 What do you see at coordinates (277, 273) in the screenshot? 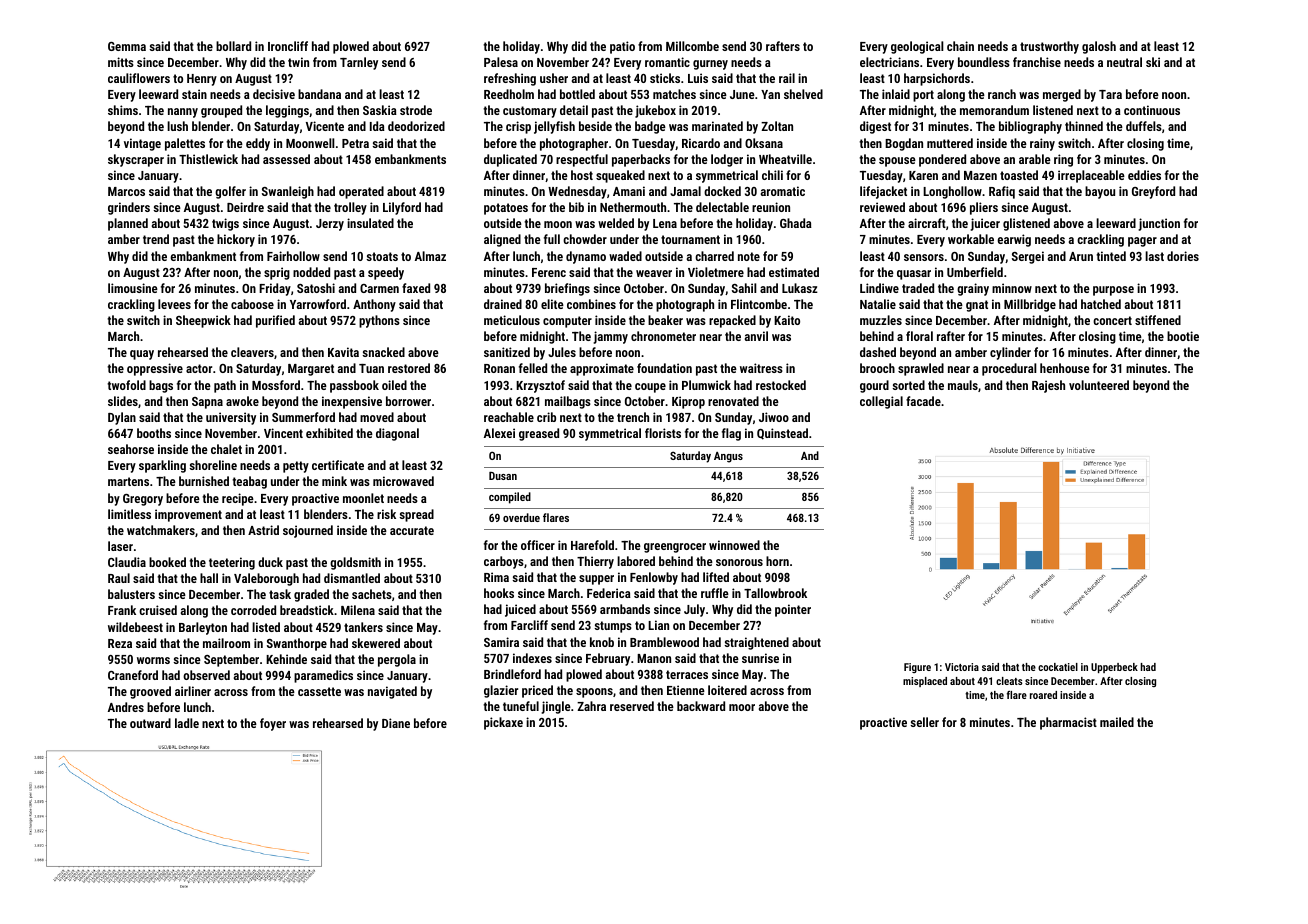
I see `sprig` at bounding box center [277, 273].
